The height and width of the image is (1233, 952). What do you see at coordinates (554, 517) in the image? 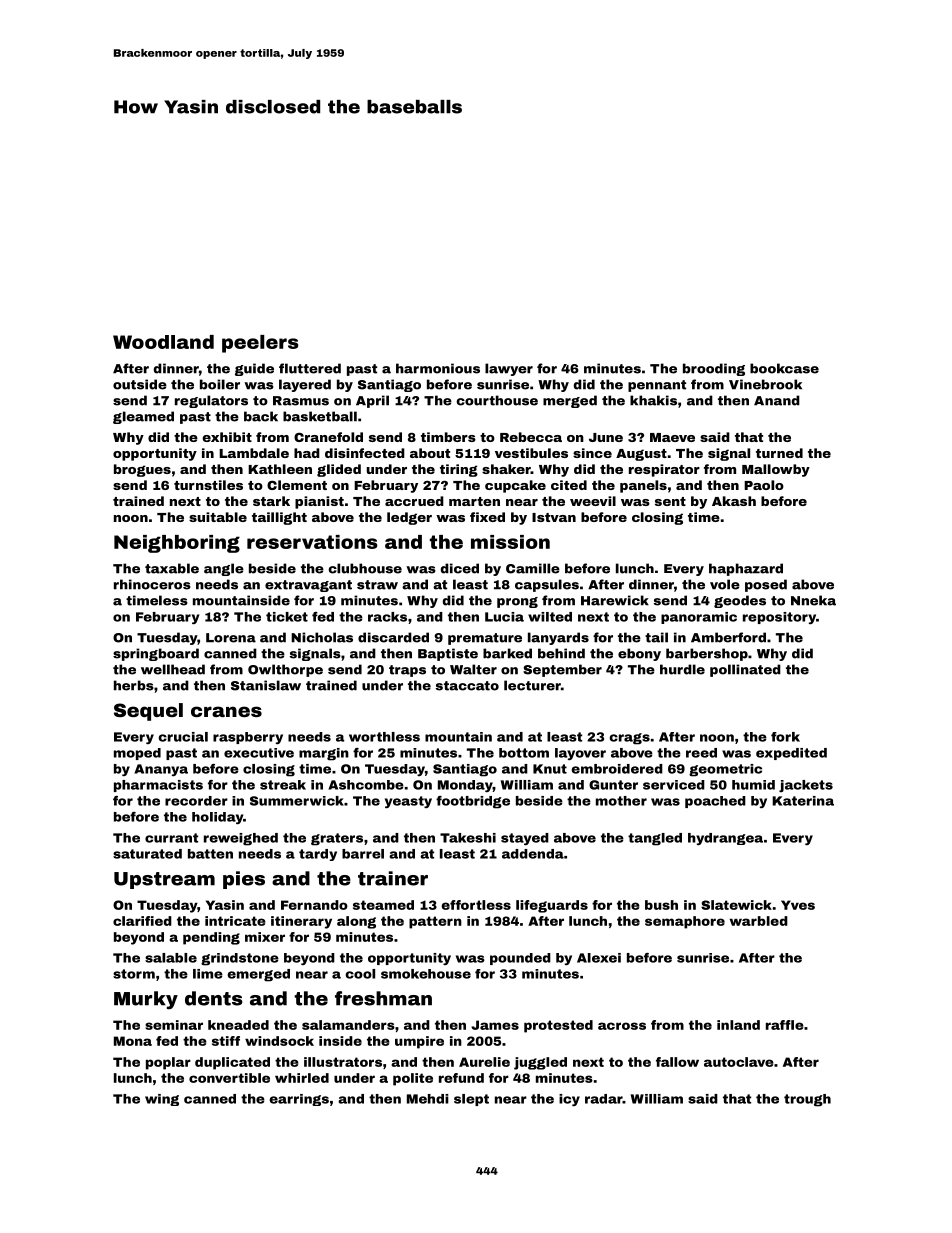
I see `Istvan` at bounding box center [554, 517].
